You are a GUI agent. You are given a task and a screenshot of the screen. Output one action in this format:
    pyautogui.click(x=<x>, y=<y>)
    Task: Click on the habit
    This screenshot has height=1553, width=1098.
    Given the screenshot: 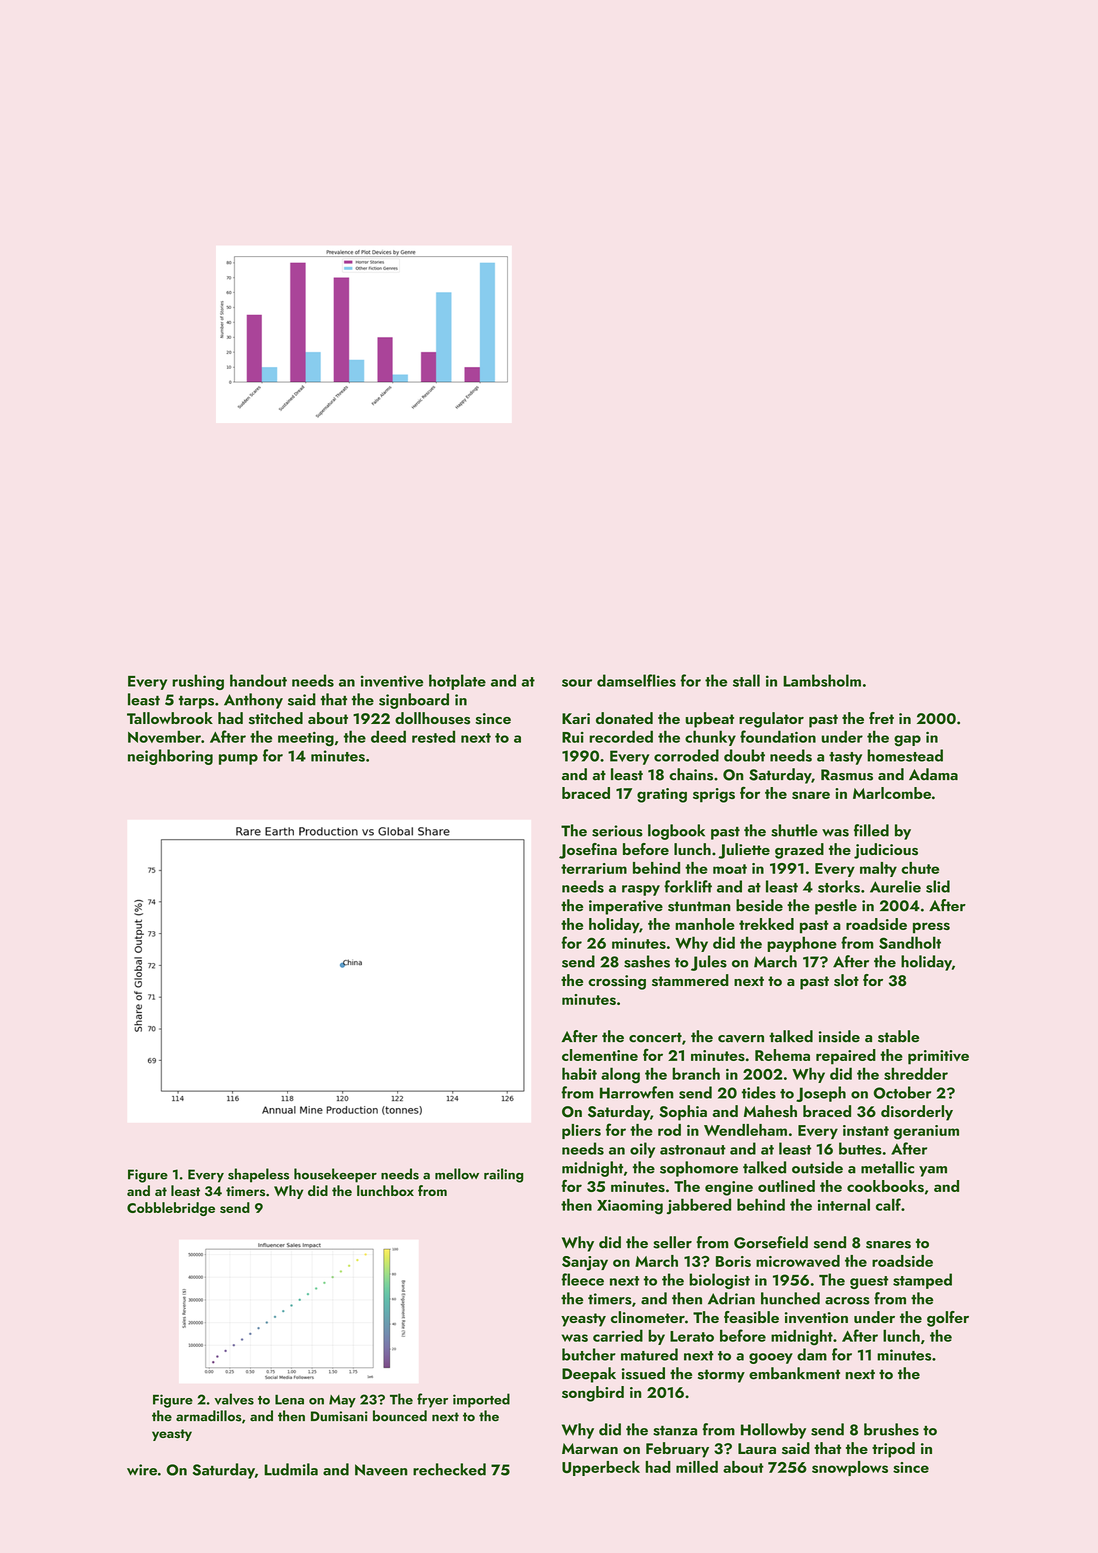 What is the action you would take?
    pyautogui.click(x=579, y=1073)
